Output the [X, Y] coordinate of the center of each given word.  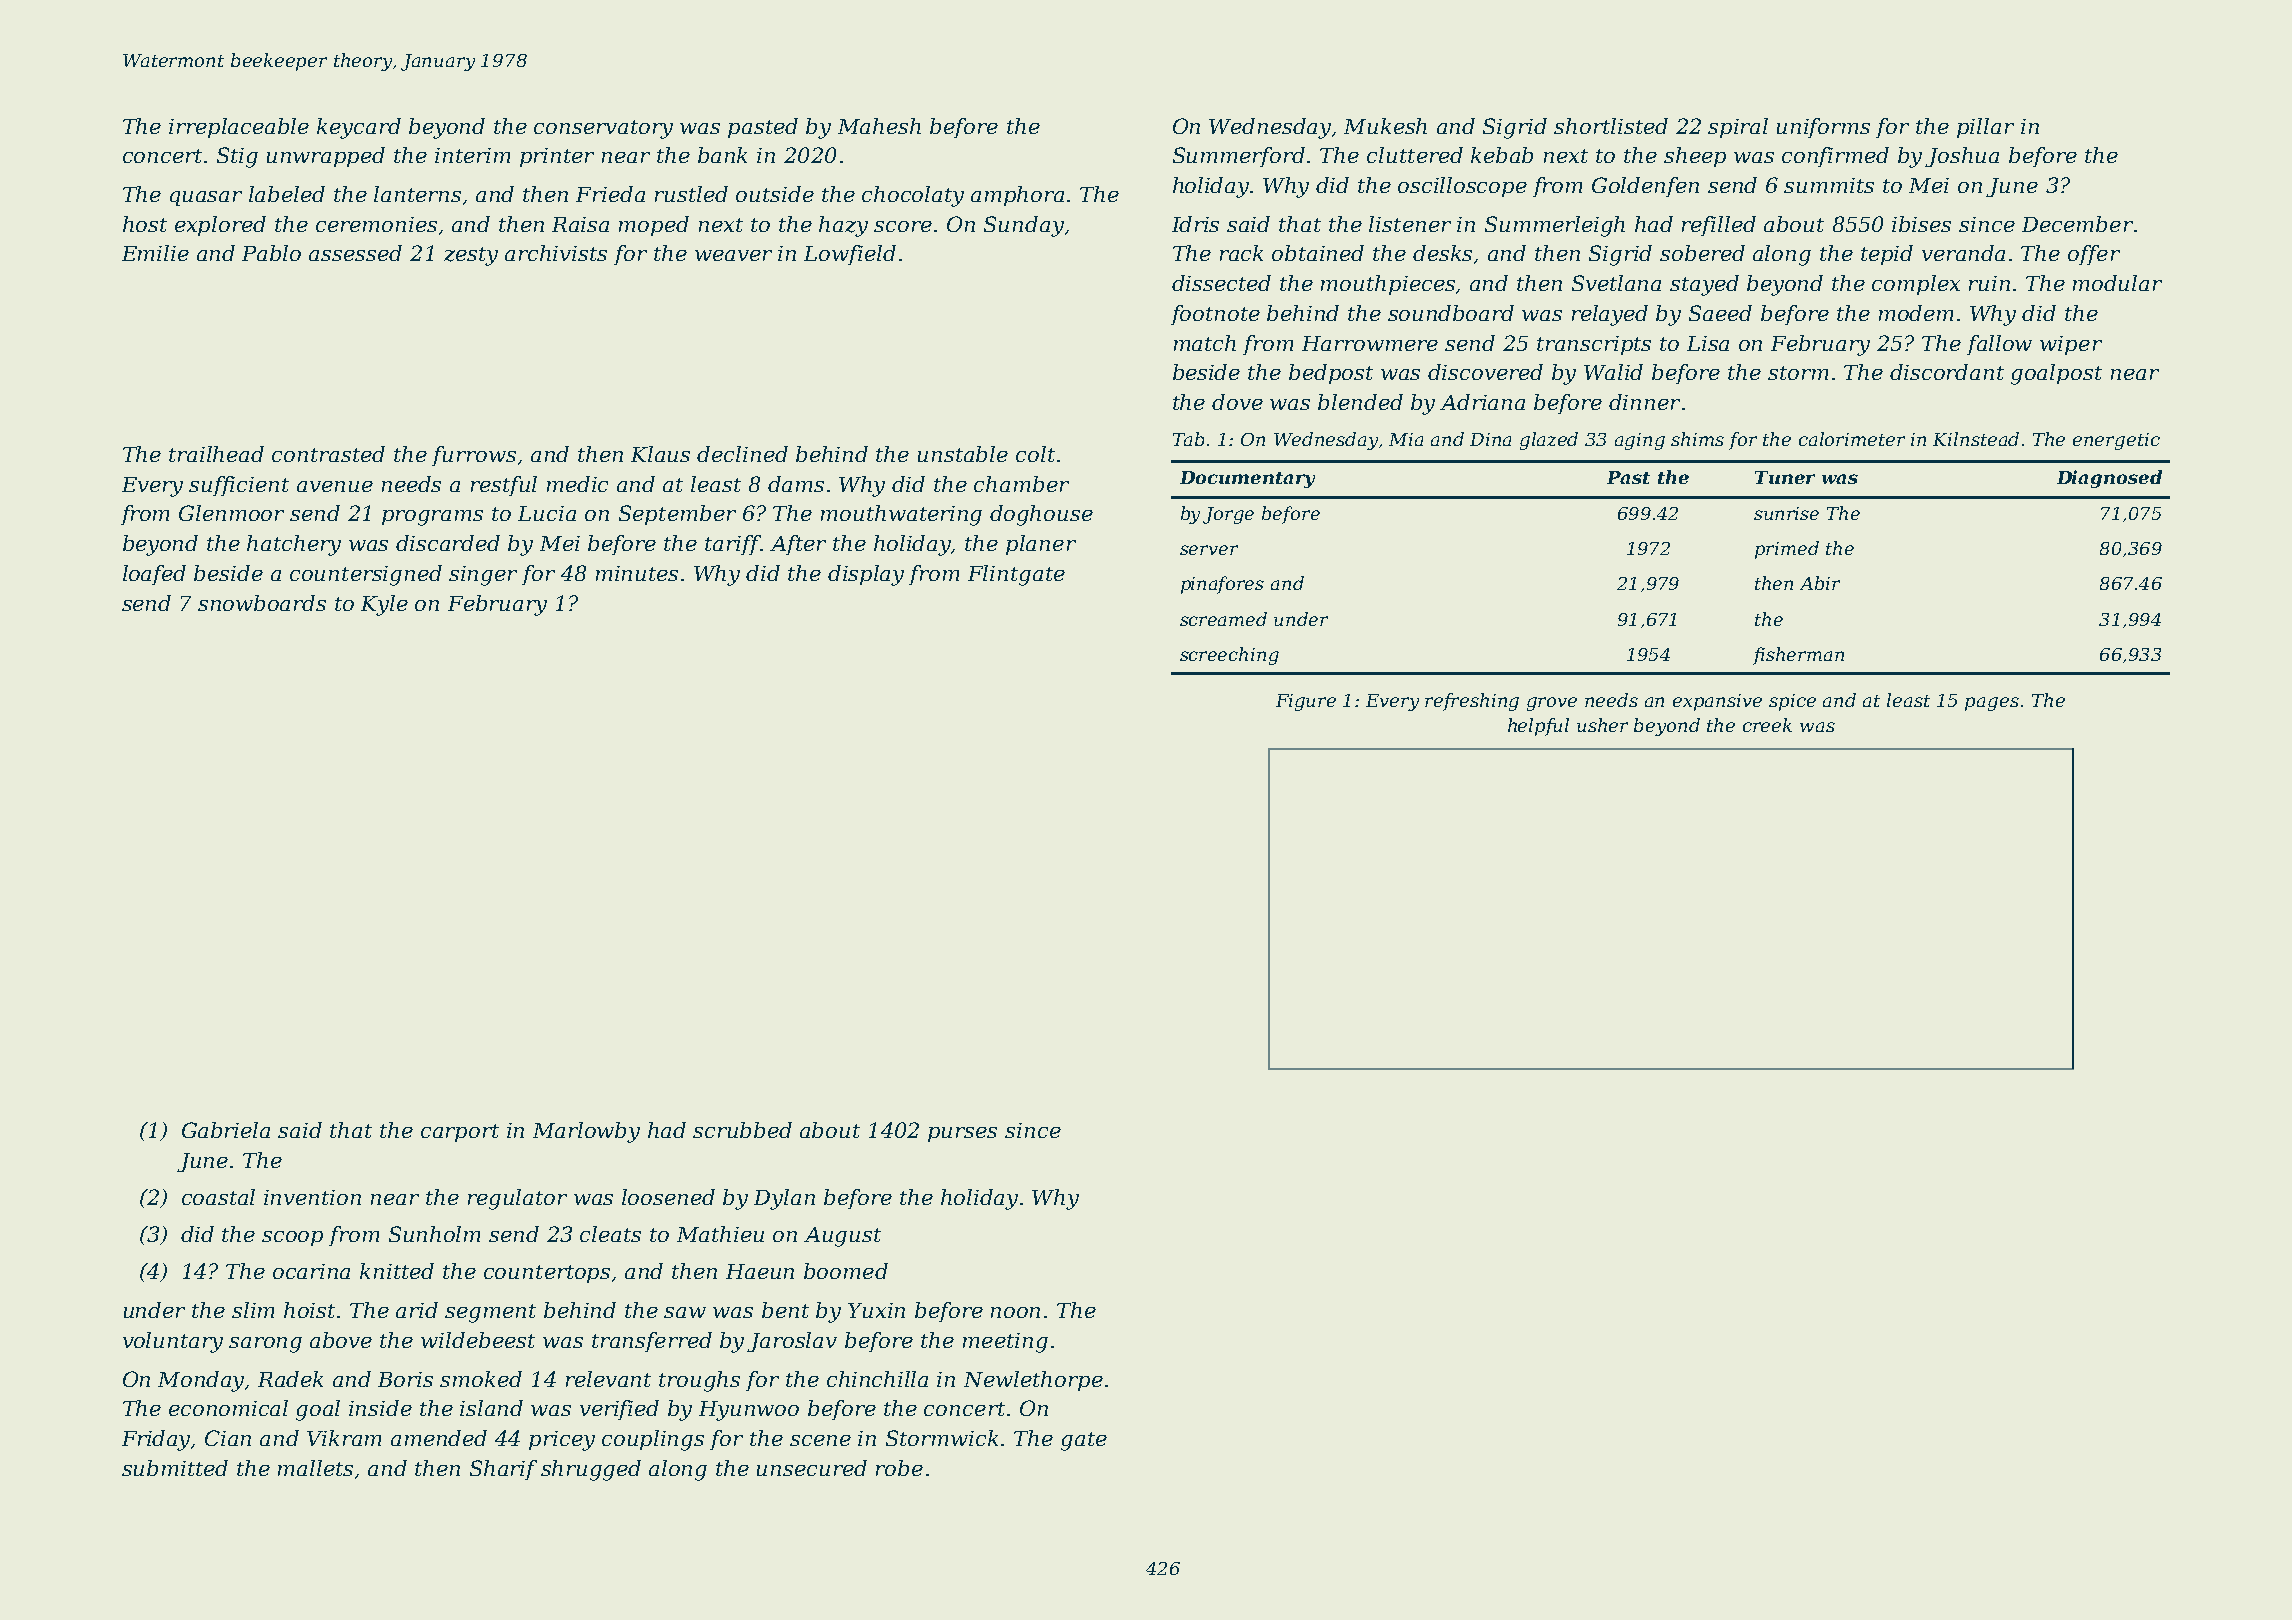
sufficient [239, 486]
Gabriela [226, 1130]
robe [899, 1468]
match [1205, 343]
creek [1767, 725]
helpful [1538, 727]
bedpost [1331, 374]
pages [1992, 704]
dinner [1644, 402]
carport [460, 1133]
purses [962, 1134]
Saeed [1720, 313]
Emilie [155, 253]
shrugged [591, 1470]
